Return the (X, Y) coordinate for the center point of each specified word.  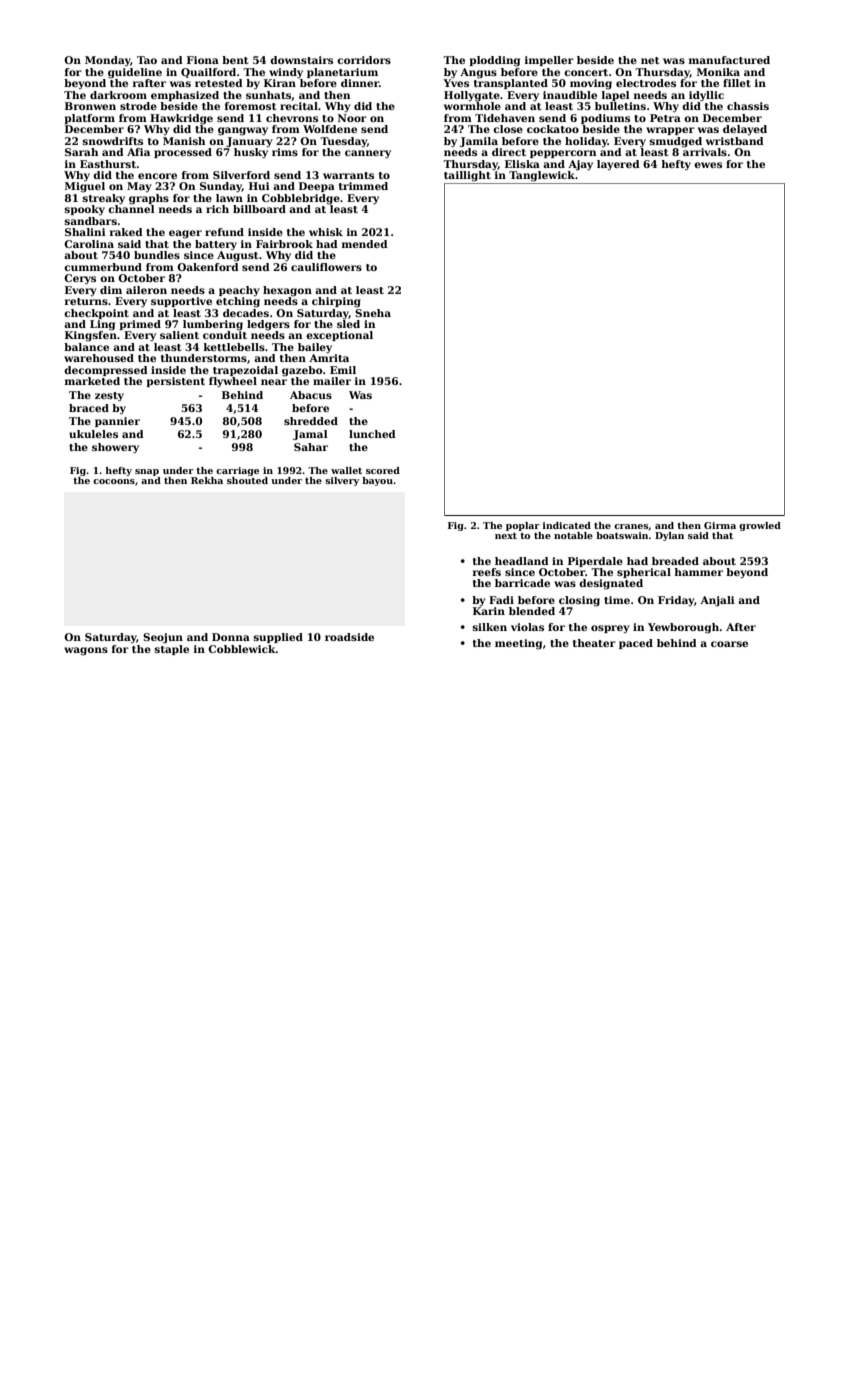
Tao (147, 60)
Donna (231, 637)
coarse (729, 644)
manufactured (729, 60)
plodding (494, 61)
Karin (489, 611)
